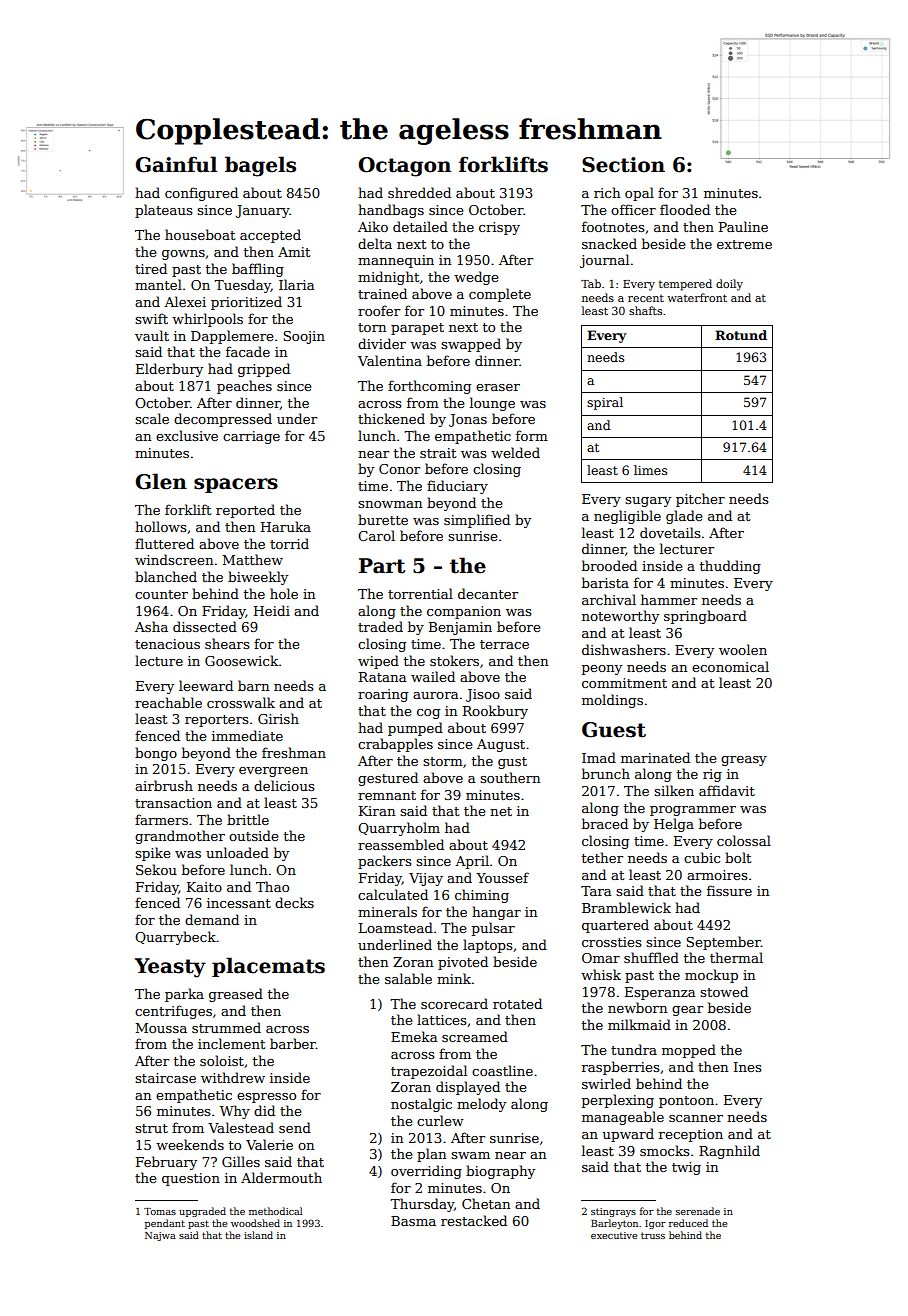 Image resolution: width=908 pixels, height=1316 pixels. Describe the element at coordinates (736, 957) in the image. I see `thermal` at that location.
